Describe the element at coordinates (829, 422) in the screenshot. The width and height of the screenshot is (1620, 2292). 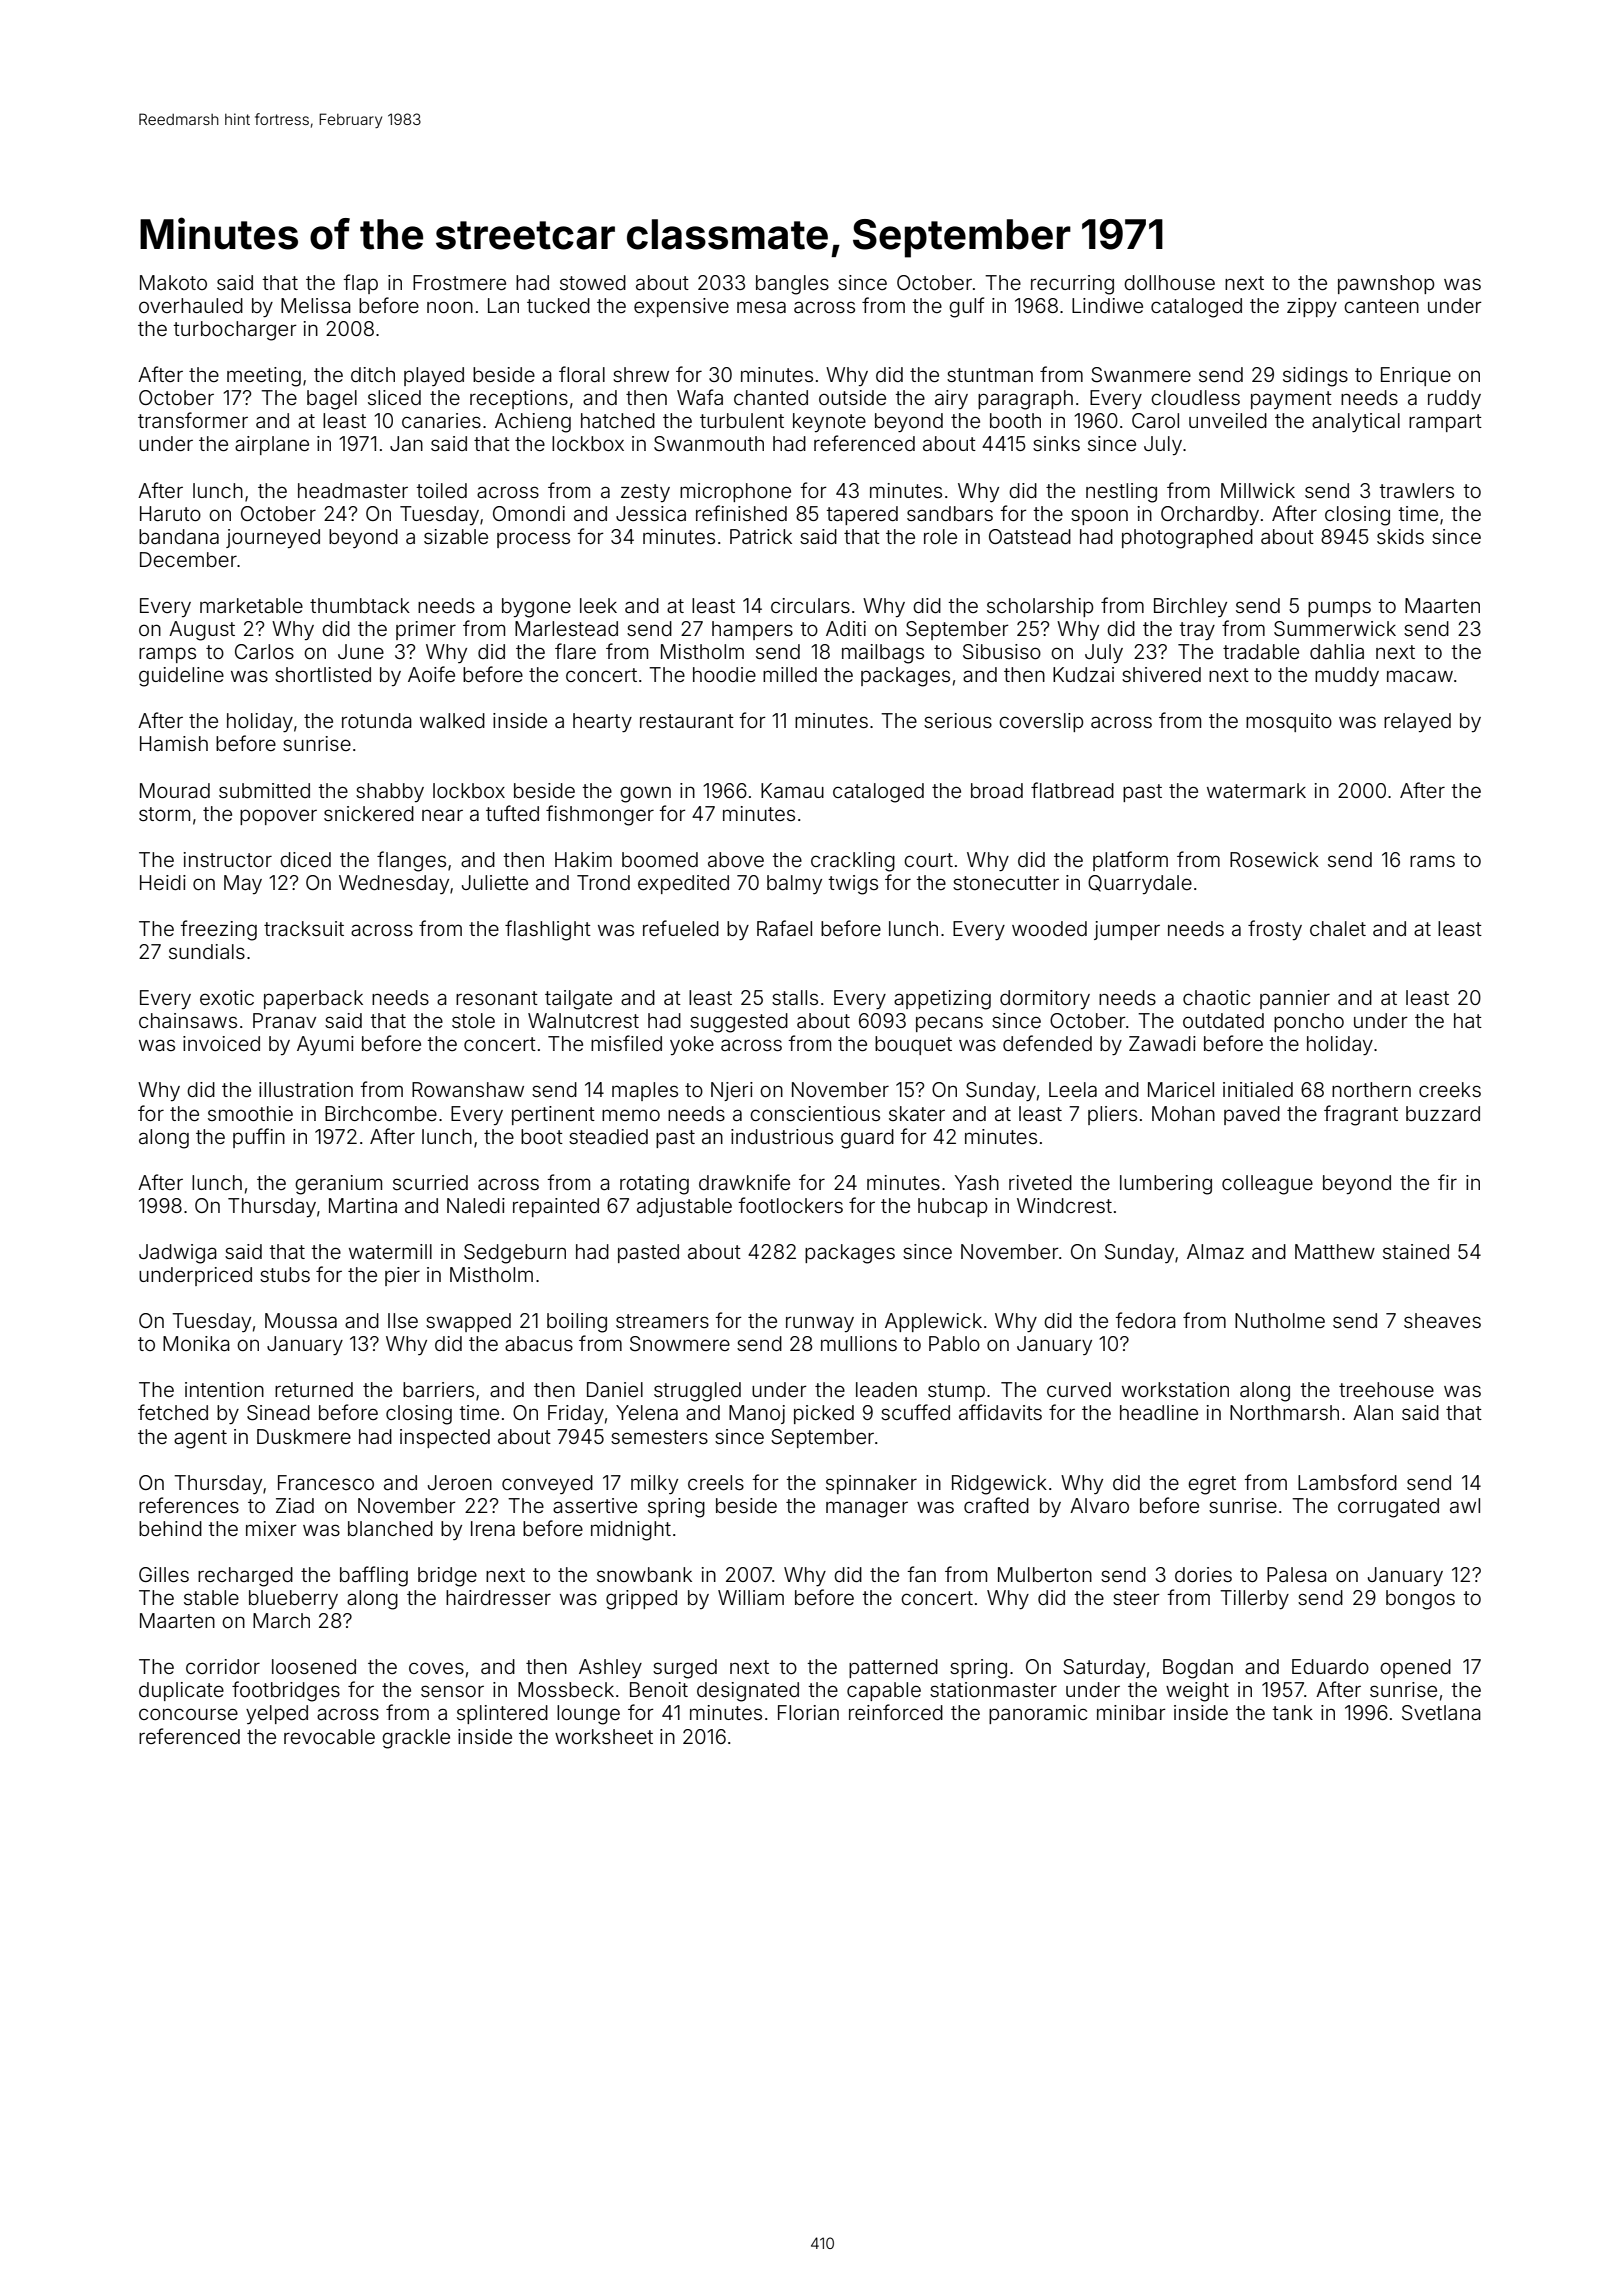
I see `keynote` at that location.
